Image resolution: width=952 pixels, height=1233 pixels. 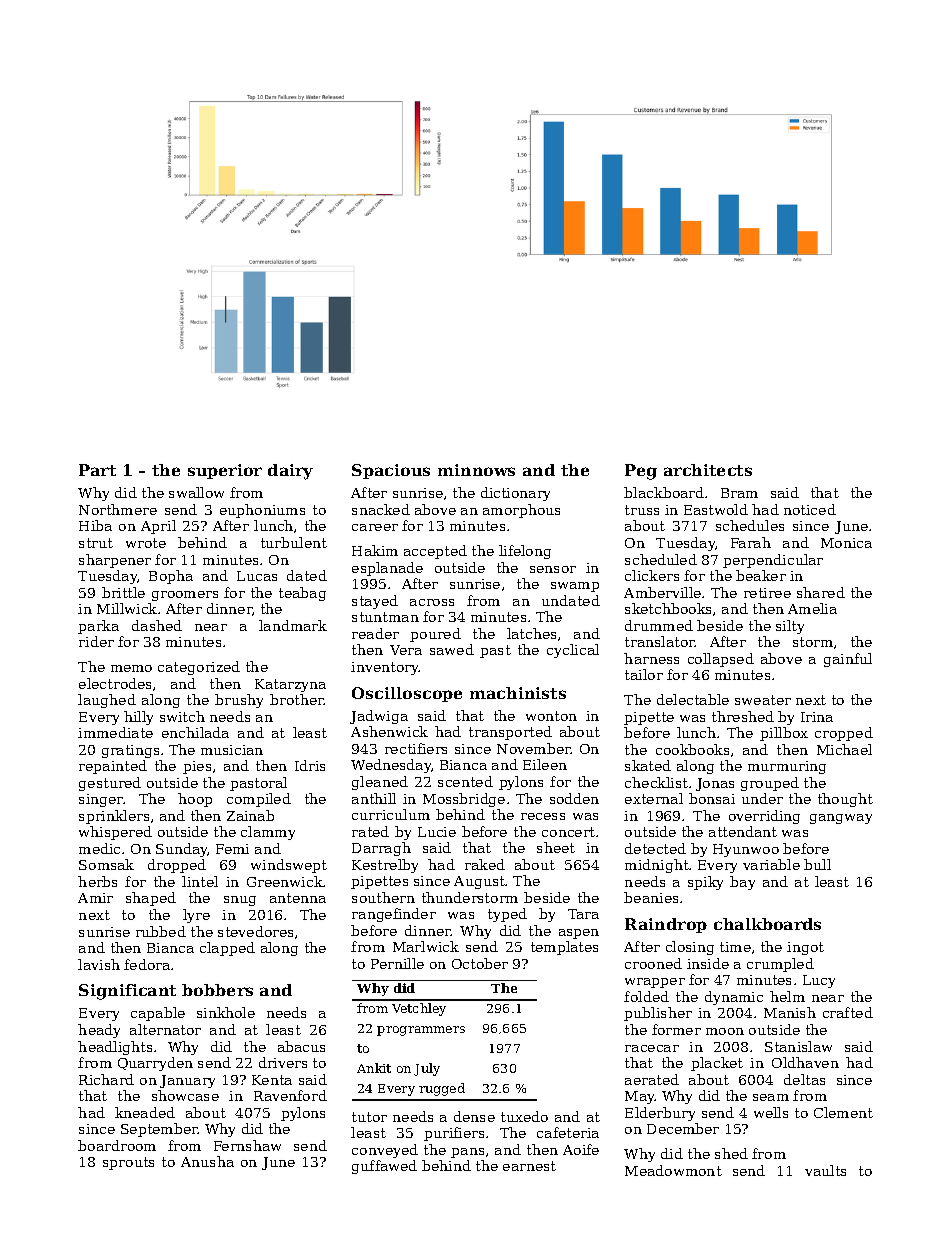 I want to click on bobbers, so click(x=217, y=990).
